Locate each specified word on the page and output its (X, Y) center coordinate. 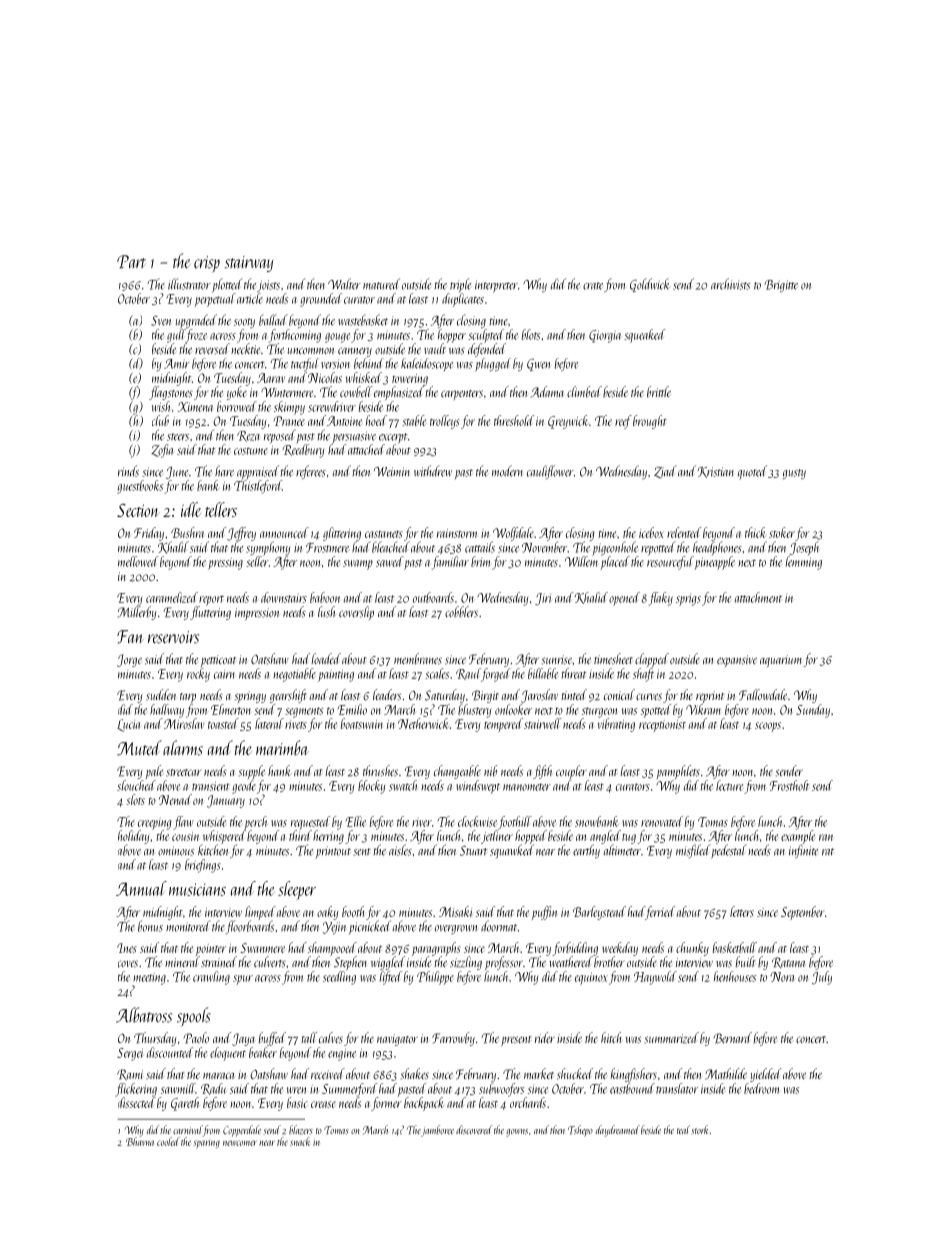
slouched (136, 785)
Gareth (185, 1104)
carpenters (462, 395)
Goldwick (650, 285)
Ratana (788, 962)
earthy (586, 851)
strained (219, 962)
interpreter (496, 286)
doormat (499, 926)
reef (623, 422)
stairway (249, 264)
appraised (258, 472)
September (803, 913)
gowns (517, 1133)
